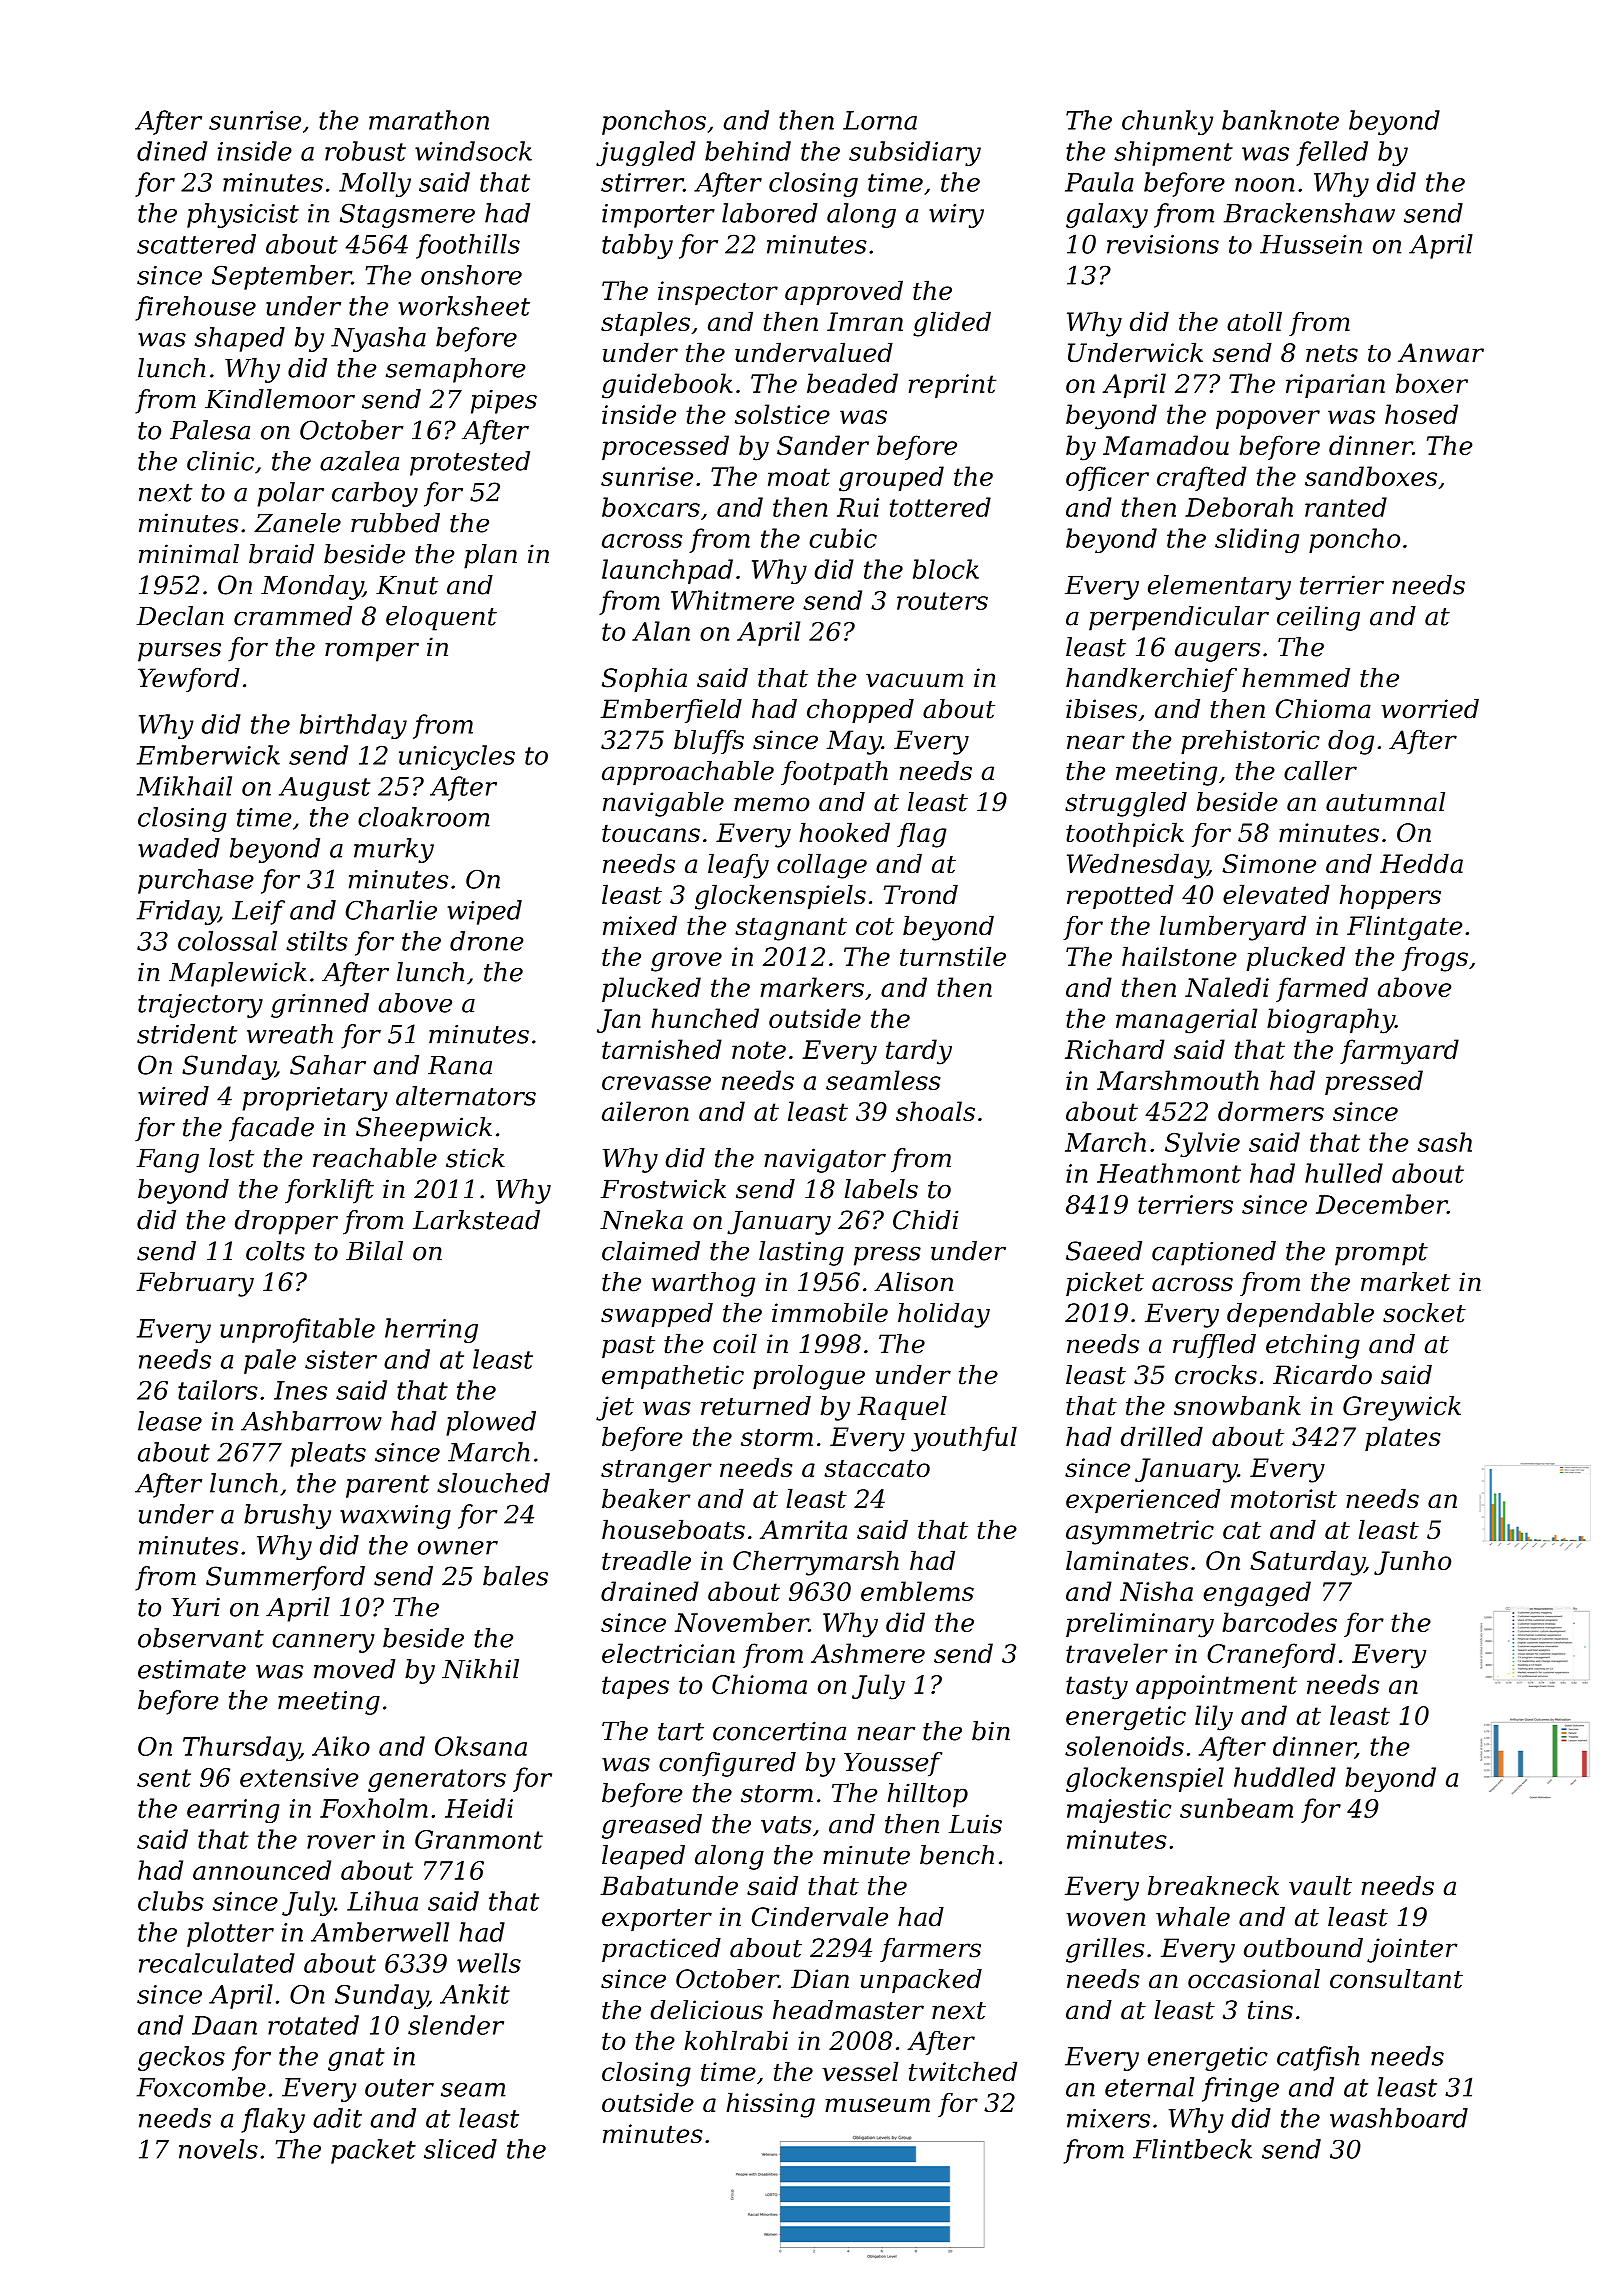 The image size is (1620, 2292). What do you see at coordinates (877, 2105) in the screenshot?
I see `museum` at bounding box center [877, 2105].
